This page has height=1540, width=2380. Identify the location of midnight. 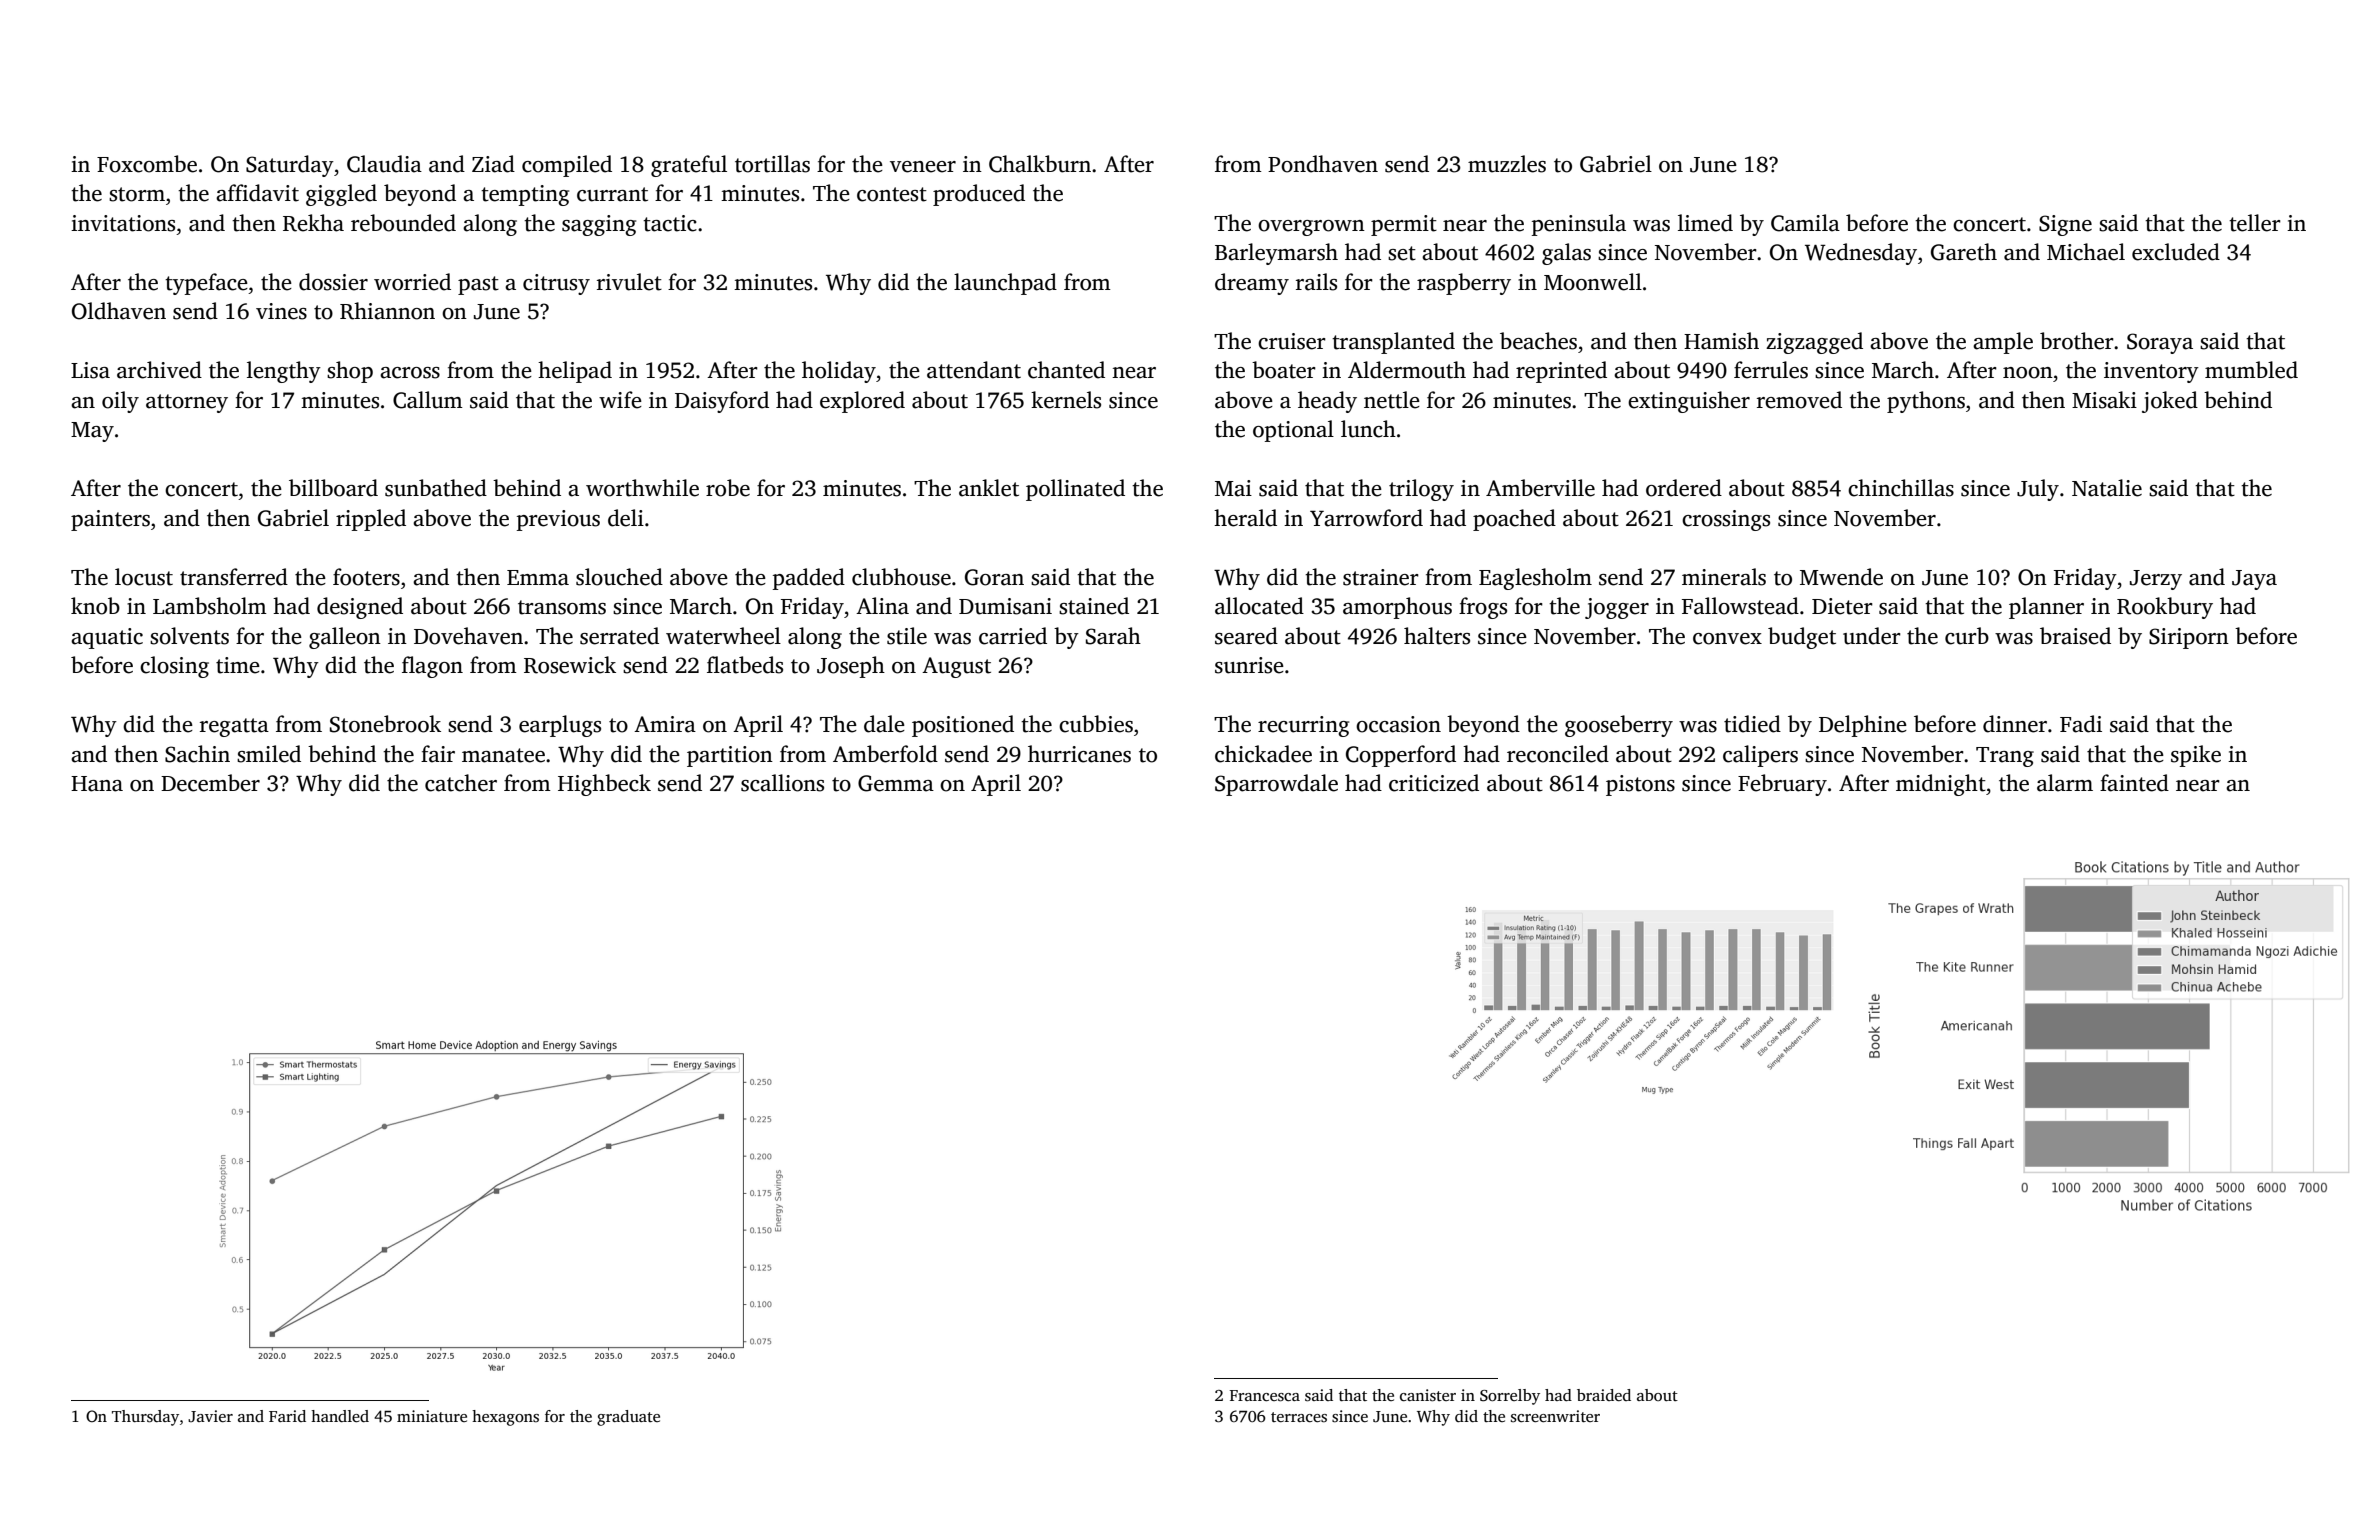
(1941, 785).
